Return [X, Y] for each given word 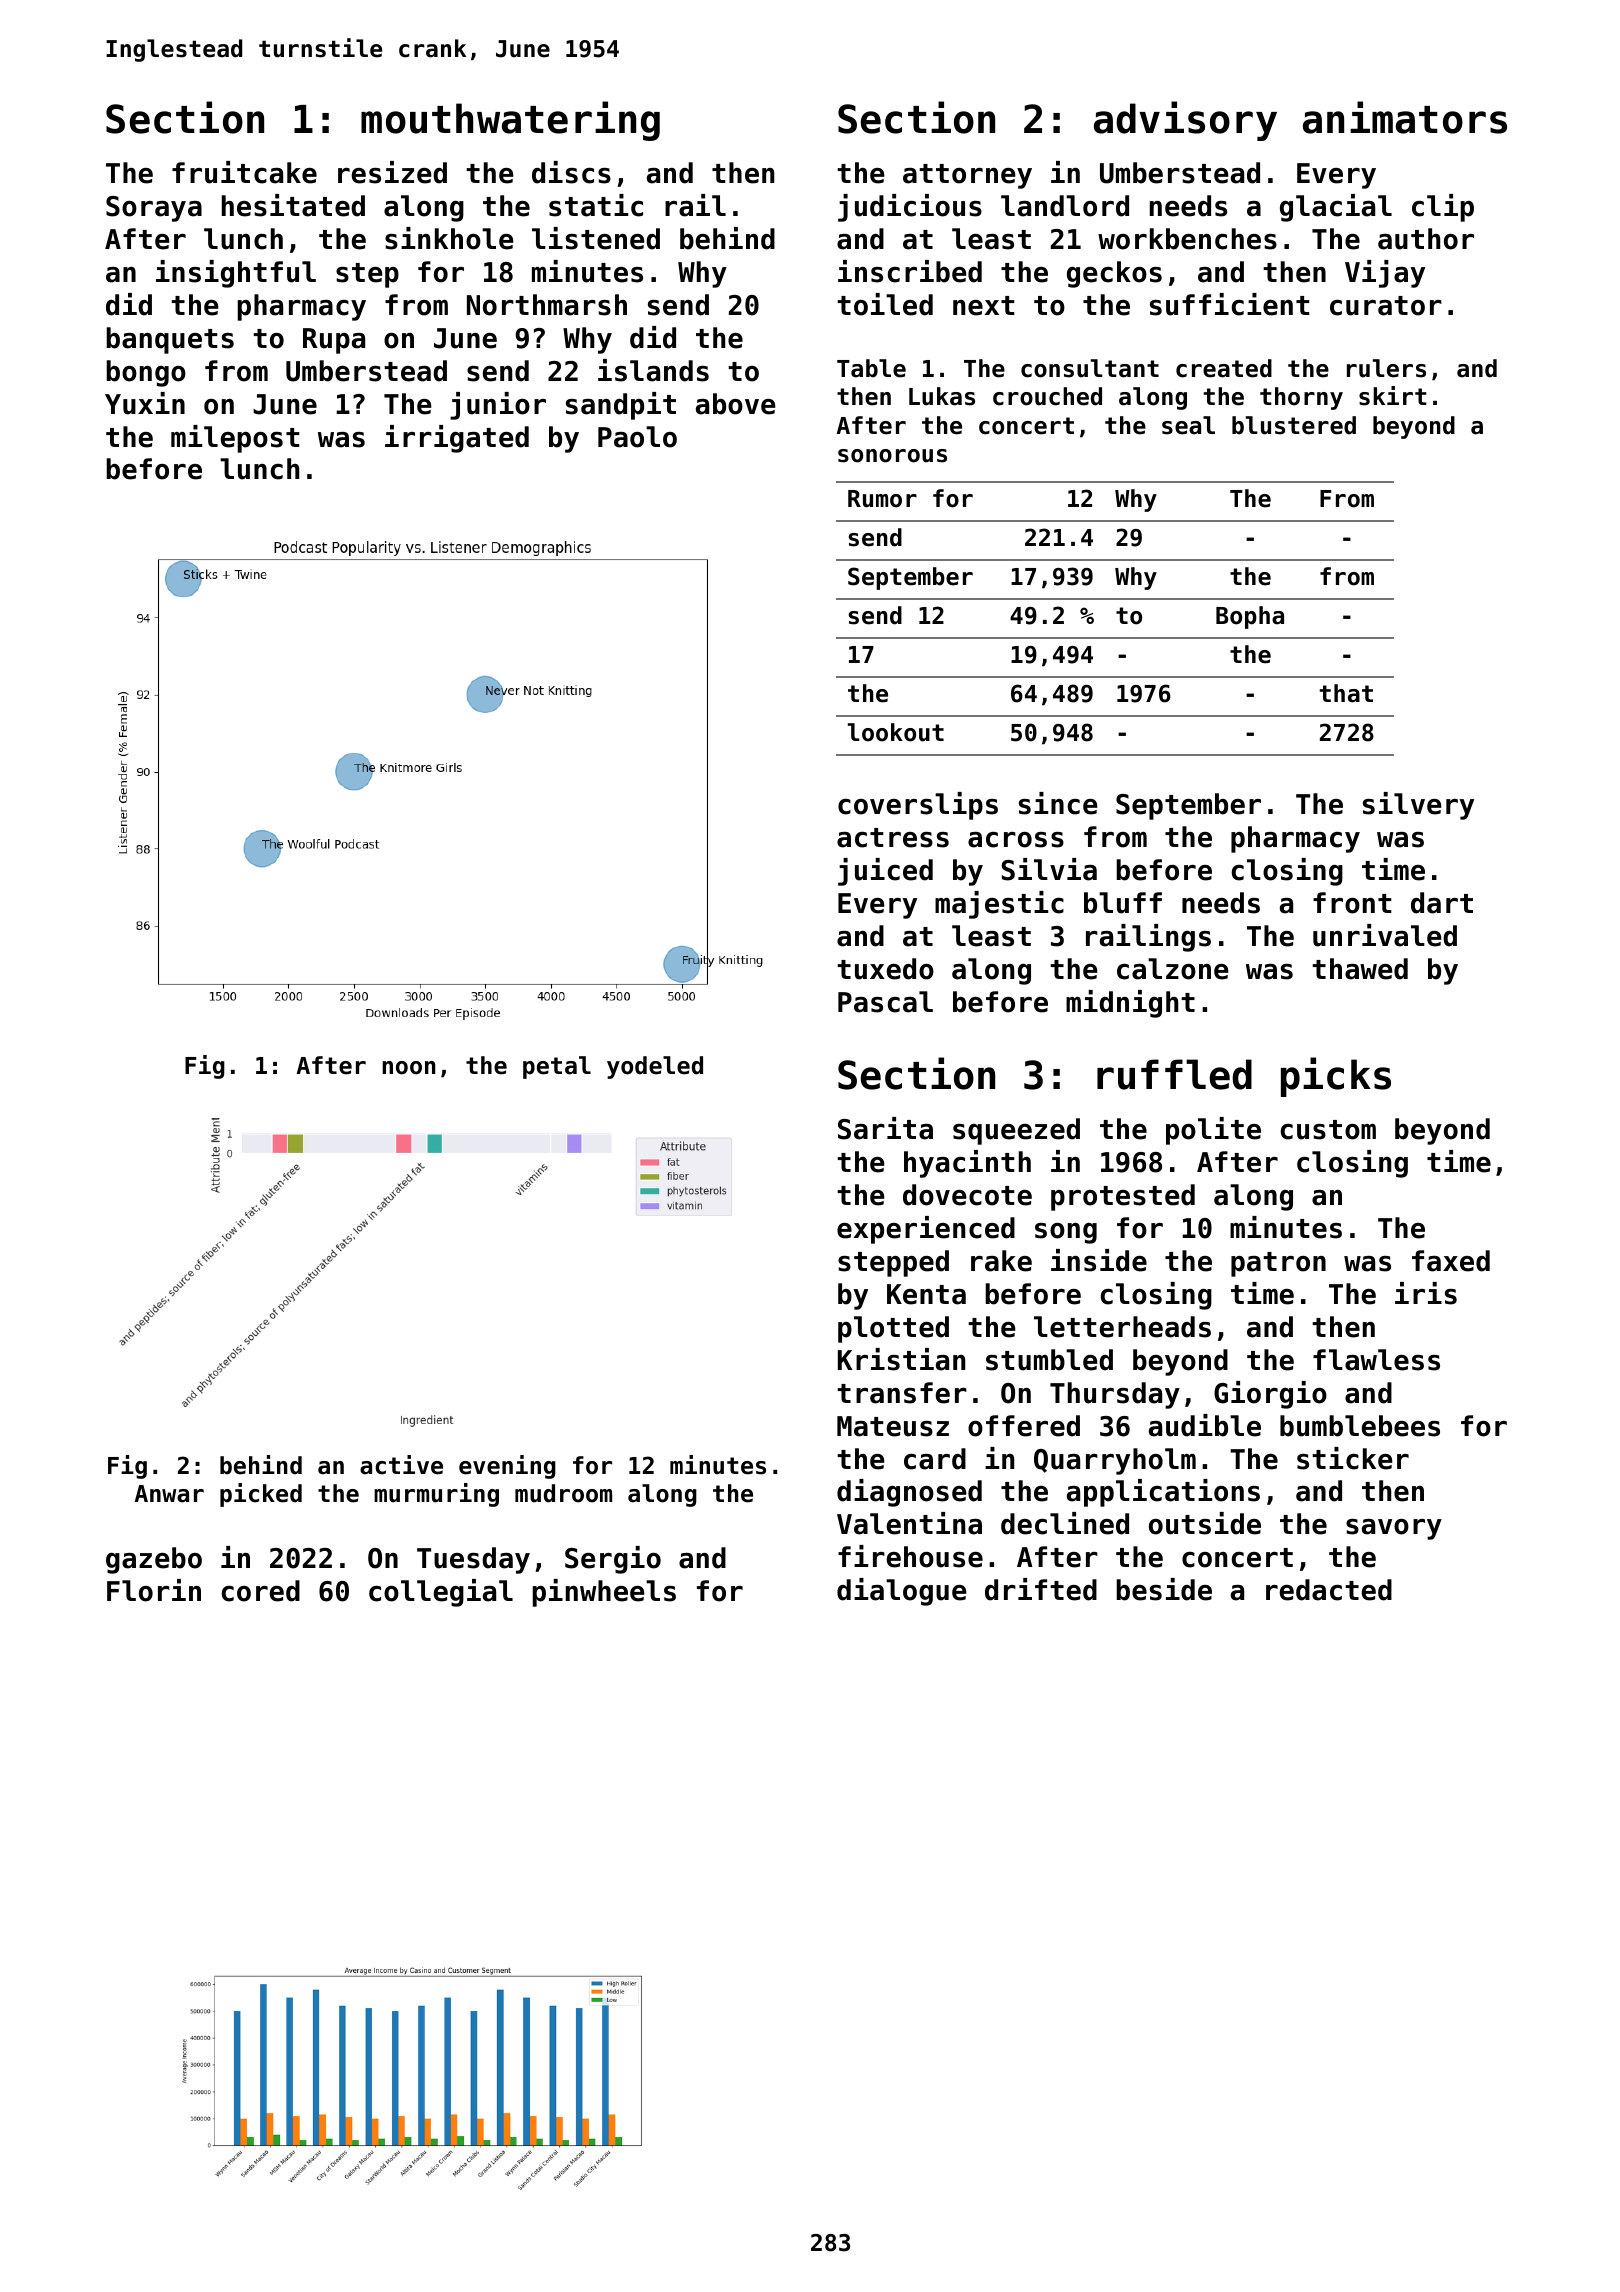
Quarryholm [1115, 1461]
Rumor [882, 499]
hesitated [293, 205]
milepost [235, 439]
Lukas [942, 396]
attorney [967, 176]
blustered [1294, 425]
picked [261, 1495]
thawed [1360, 969]
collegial [441, 1593]
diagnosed [909, 1493]
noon [409, 1068]
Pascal [885, 1002]
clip [1443, 208]
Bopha [1250, 617]
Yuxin [145, 403]
